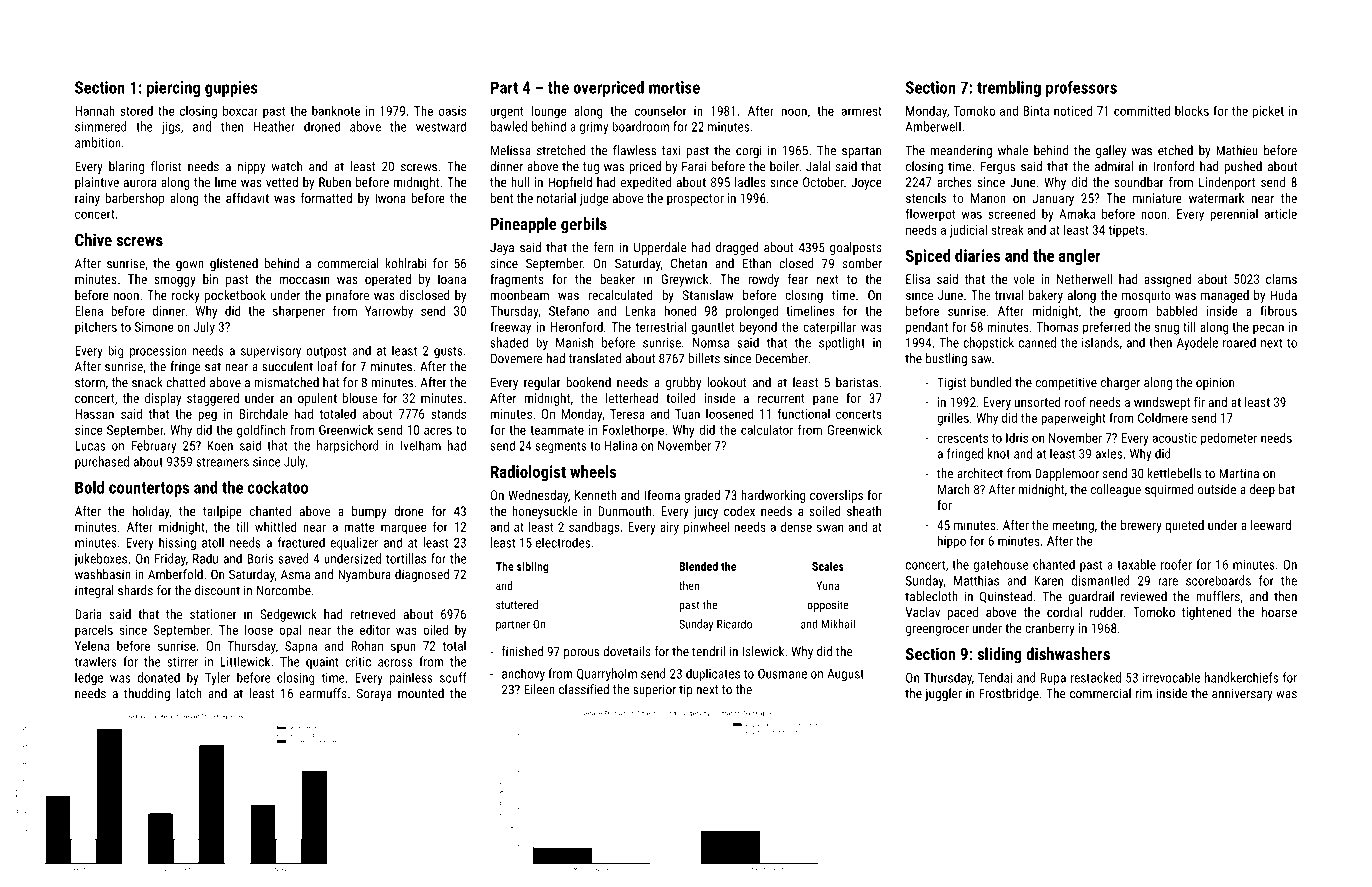  What do you see at coordinates (406, 263) in the page?
I see `kohlrabi` at bounding box center [406, 263].
